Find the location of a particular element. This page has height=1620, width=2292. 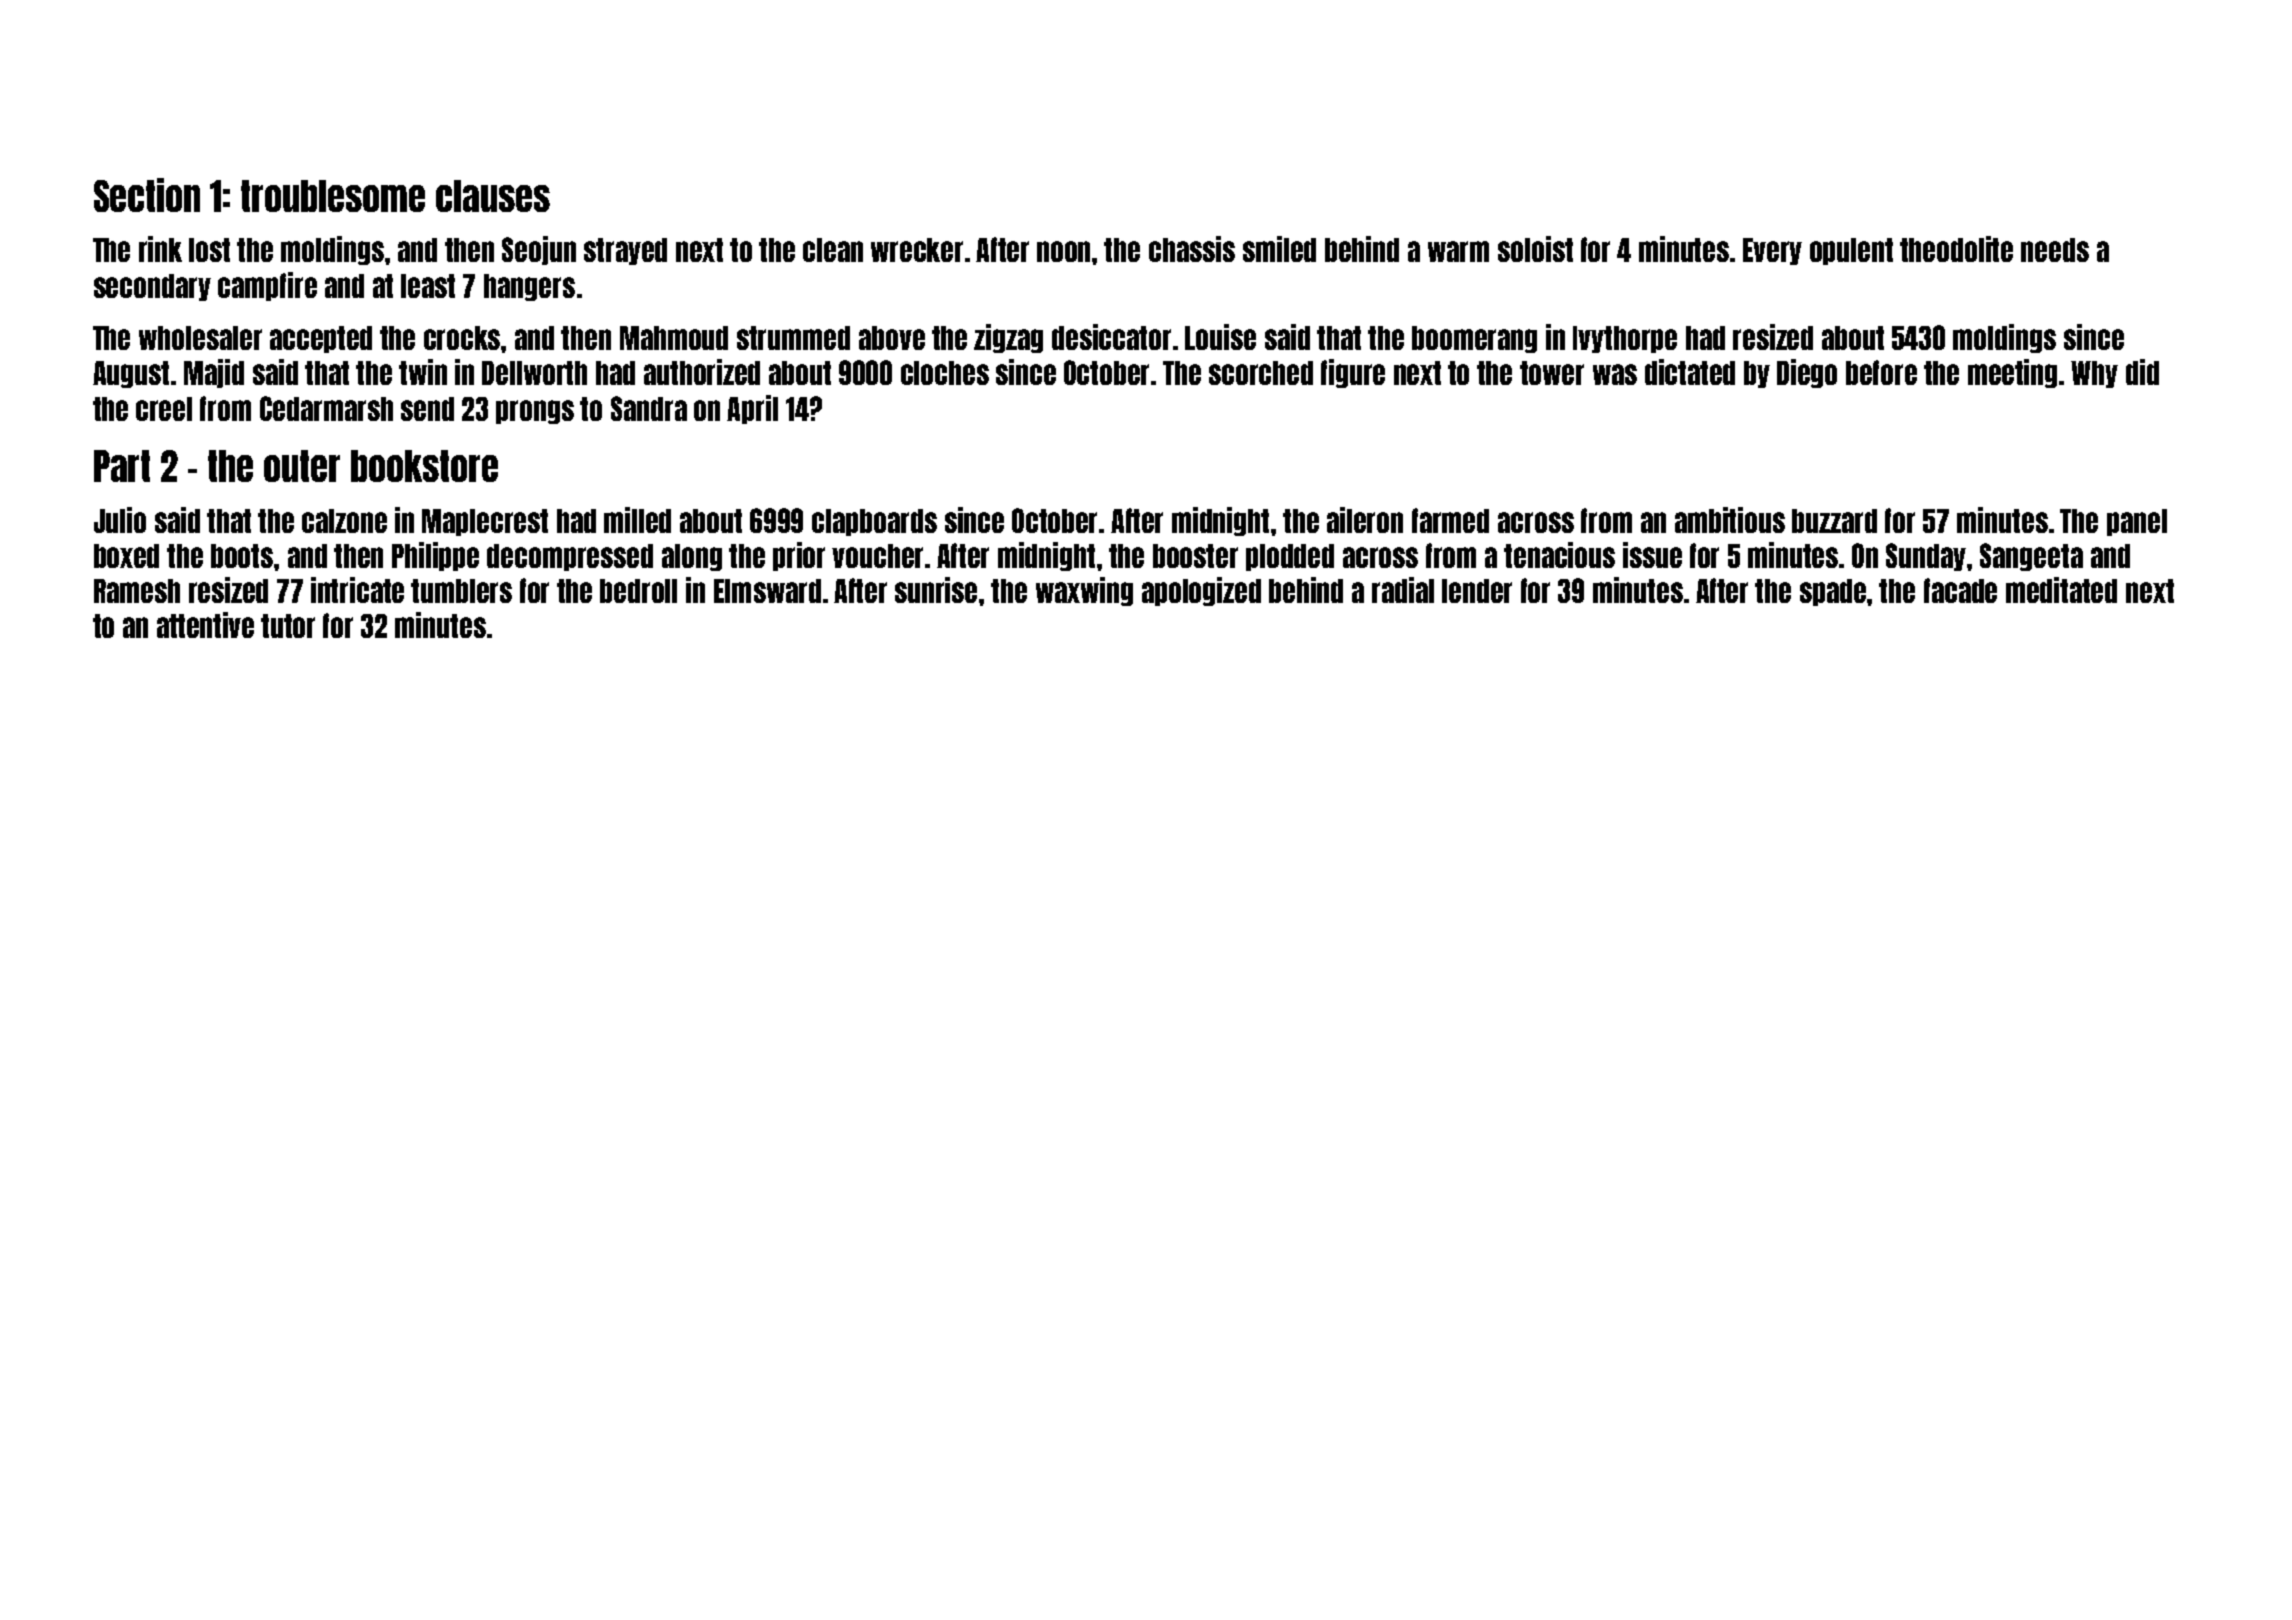

April is located at coordinates (752, 409).
